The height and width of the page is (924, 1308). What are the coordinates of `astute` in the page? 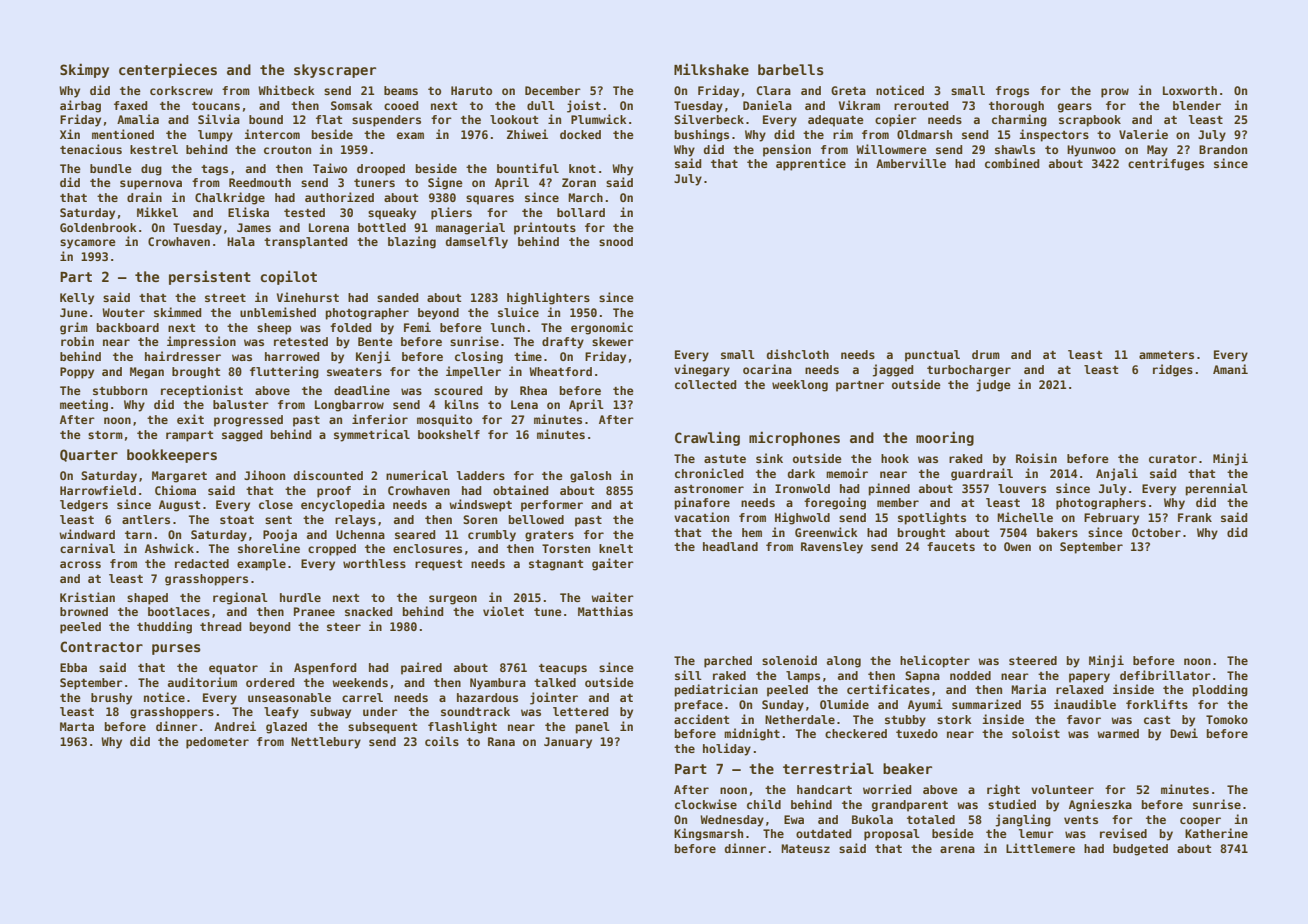 It's located at (725, 459).
